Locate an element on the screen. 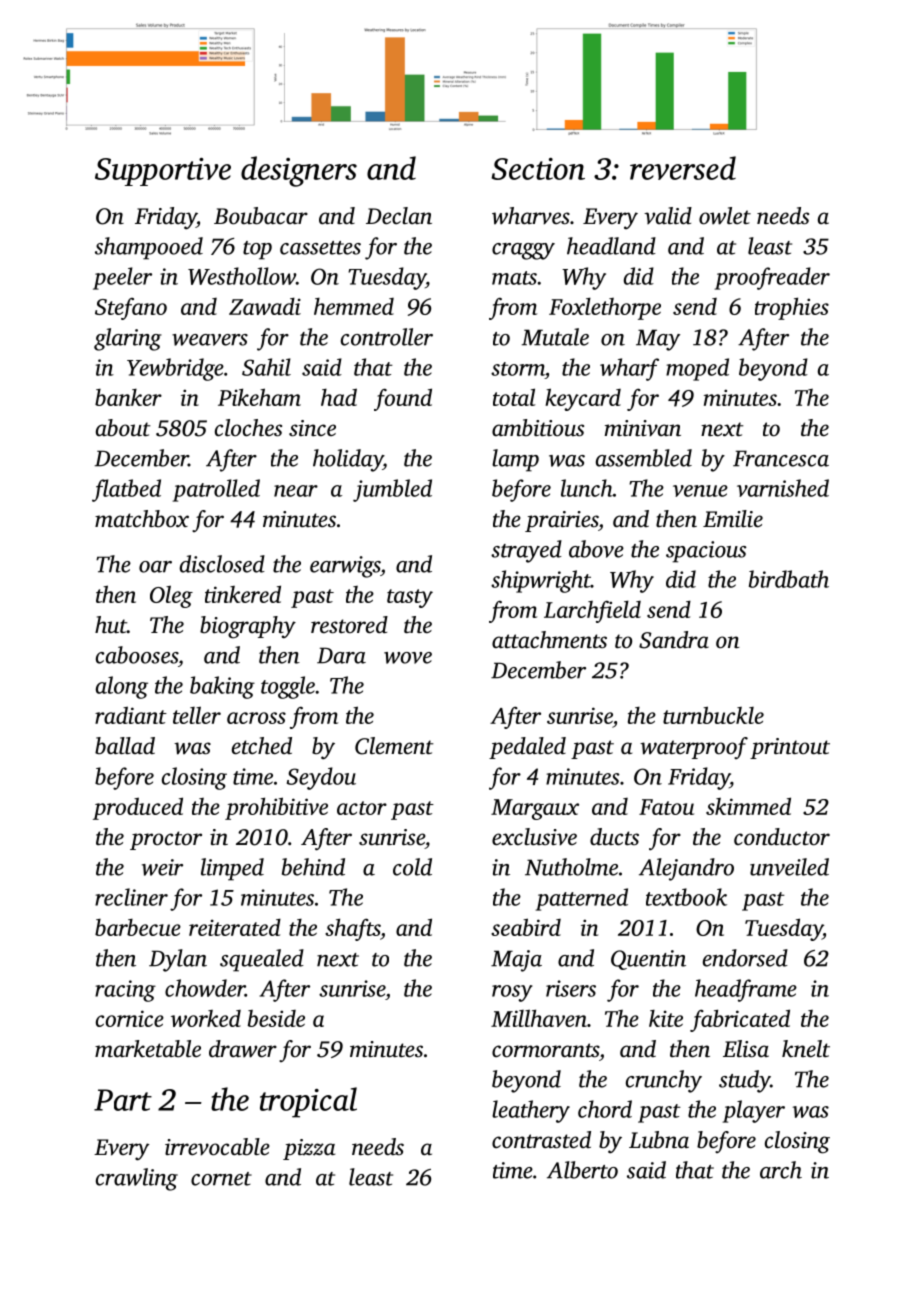 The image size is (924, 1311). beside is located at coordinates (276, 1018).
